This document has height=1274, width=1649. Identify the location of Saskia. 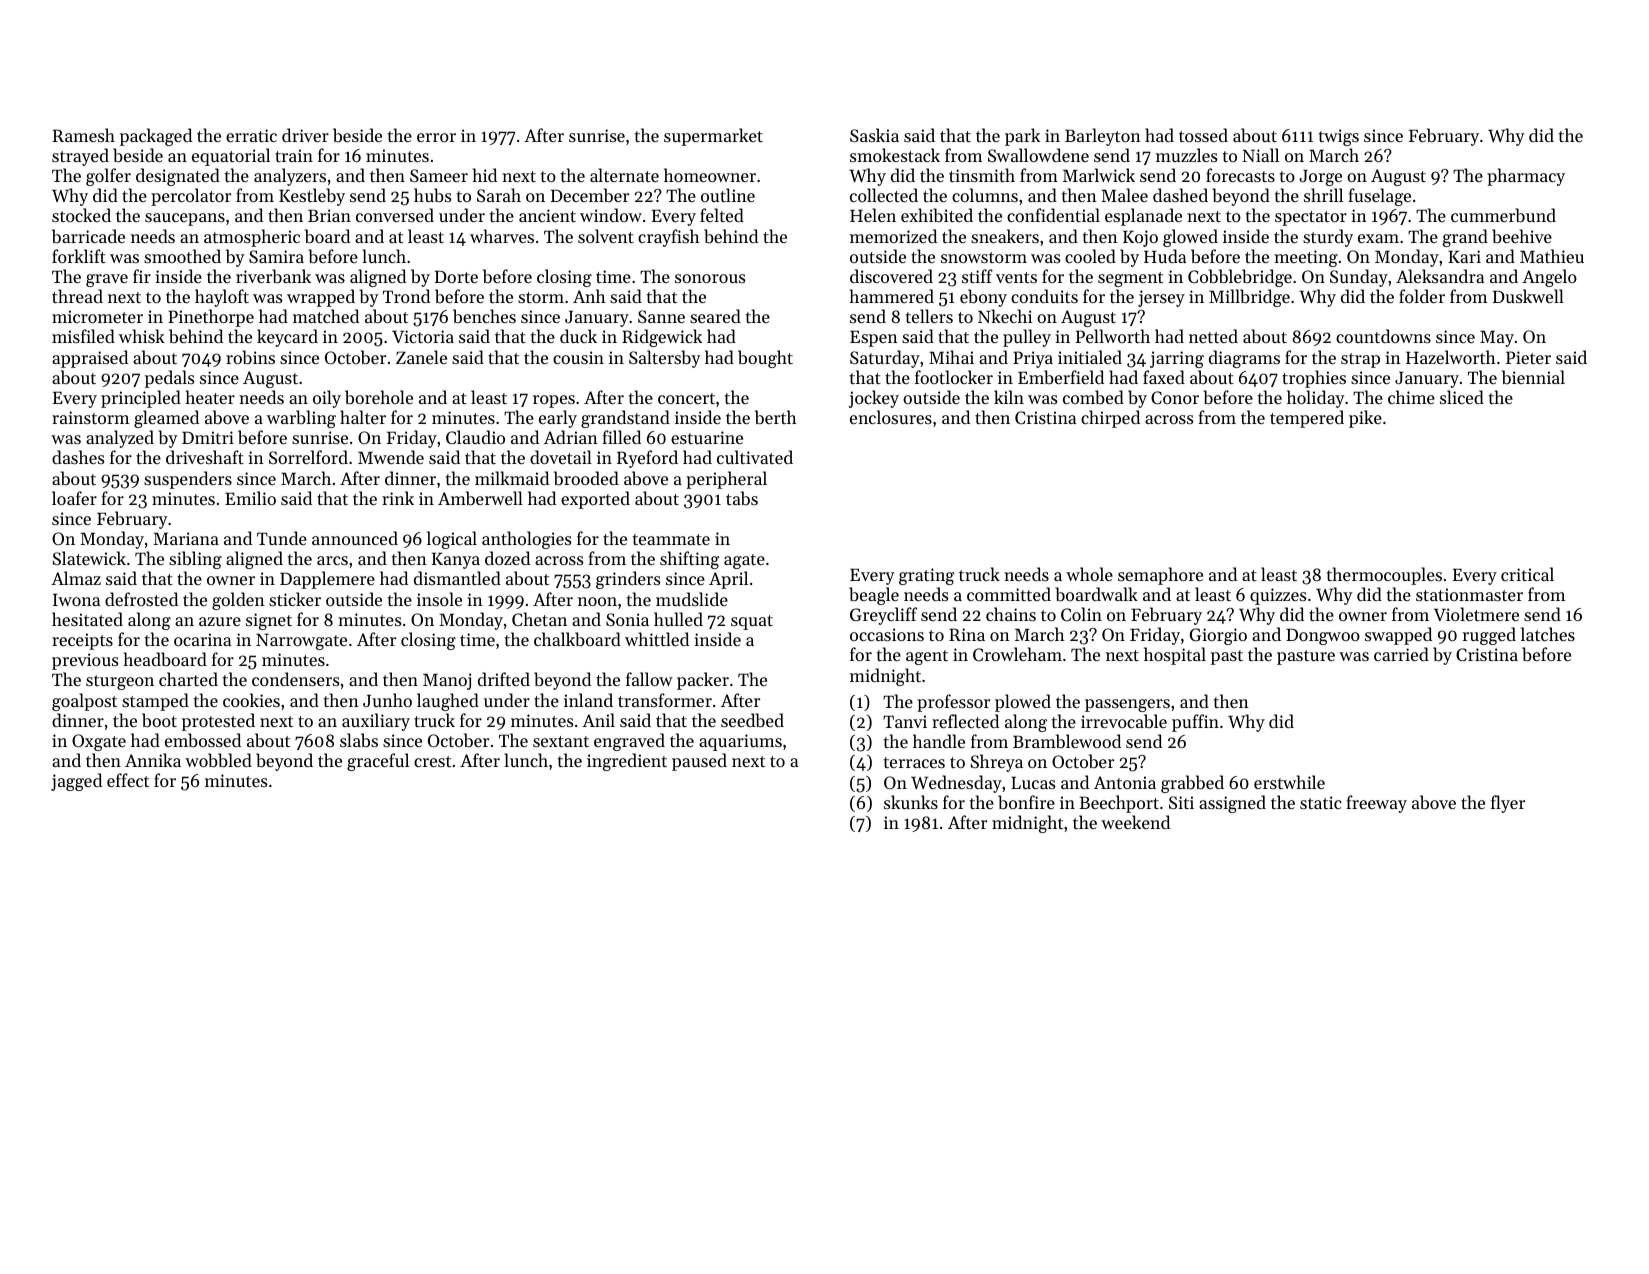
(874, 135).
